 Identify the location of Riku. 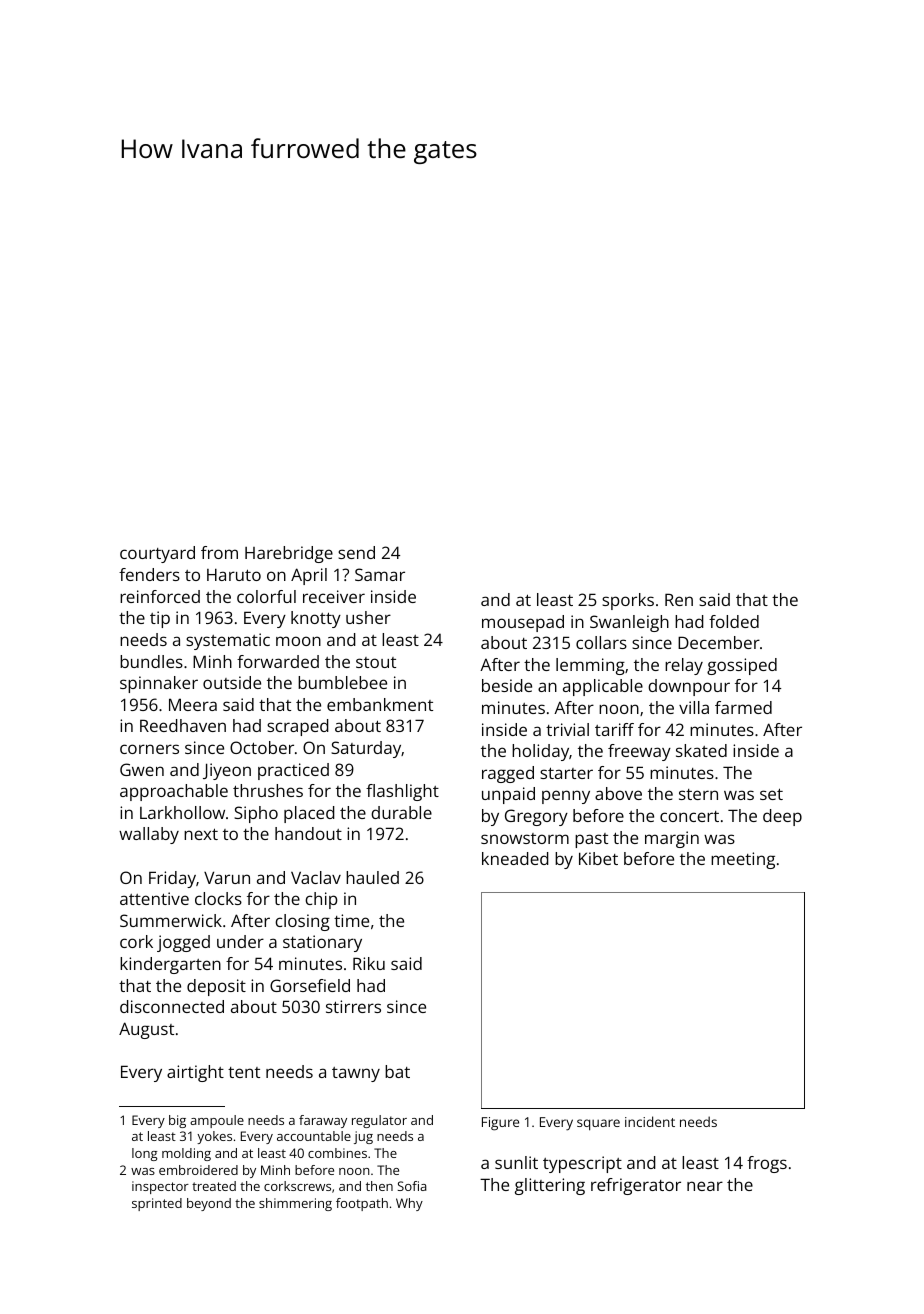
(369, 963).
